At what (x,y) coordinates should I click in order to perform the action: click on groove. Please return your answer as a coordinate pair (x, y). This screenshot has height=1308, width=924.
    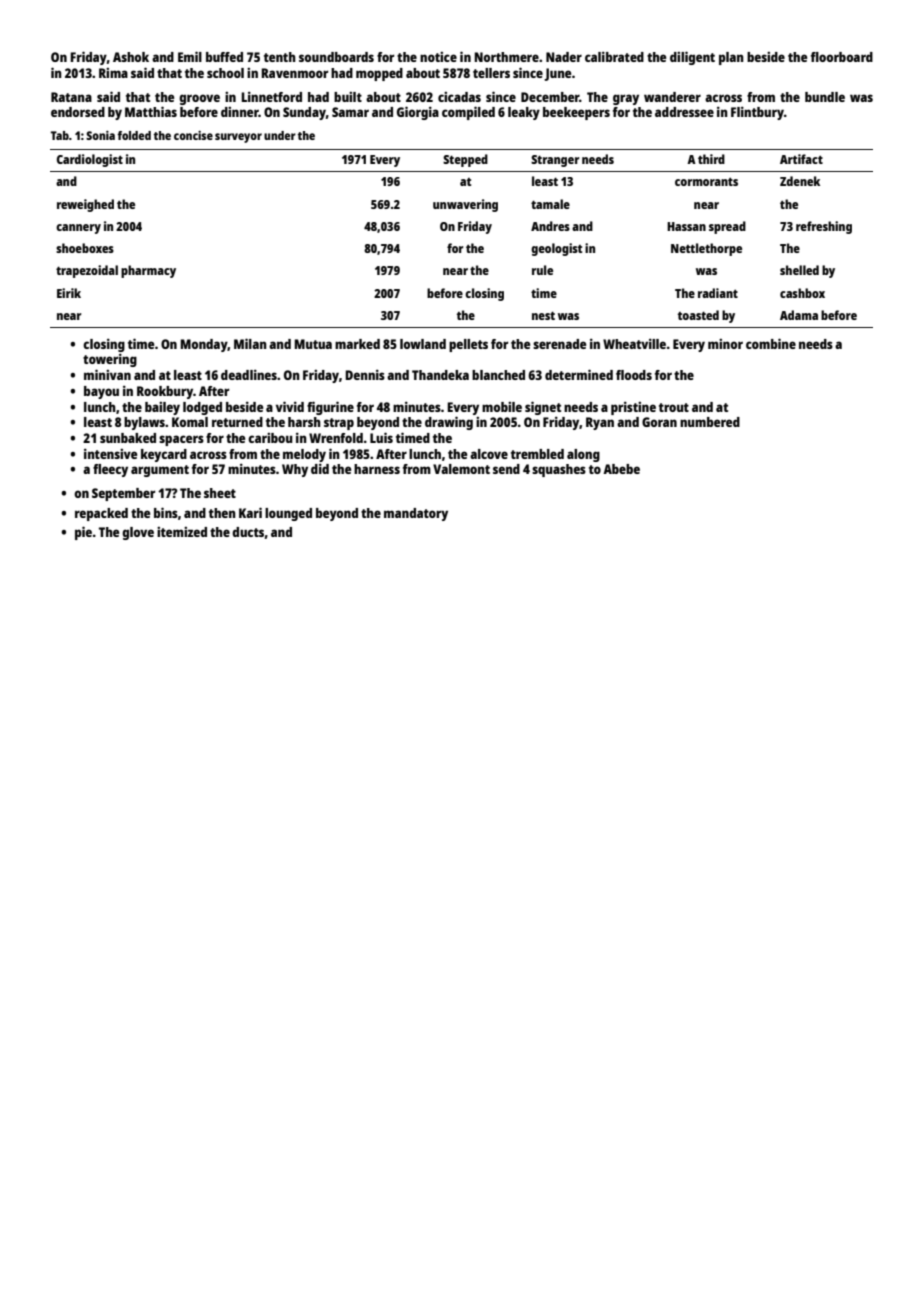
    Looking at the image, I should click on (199, 99).
